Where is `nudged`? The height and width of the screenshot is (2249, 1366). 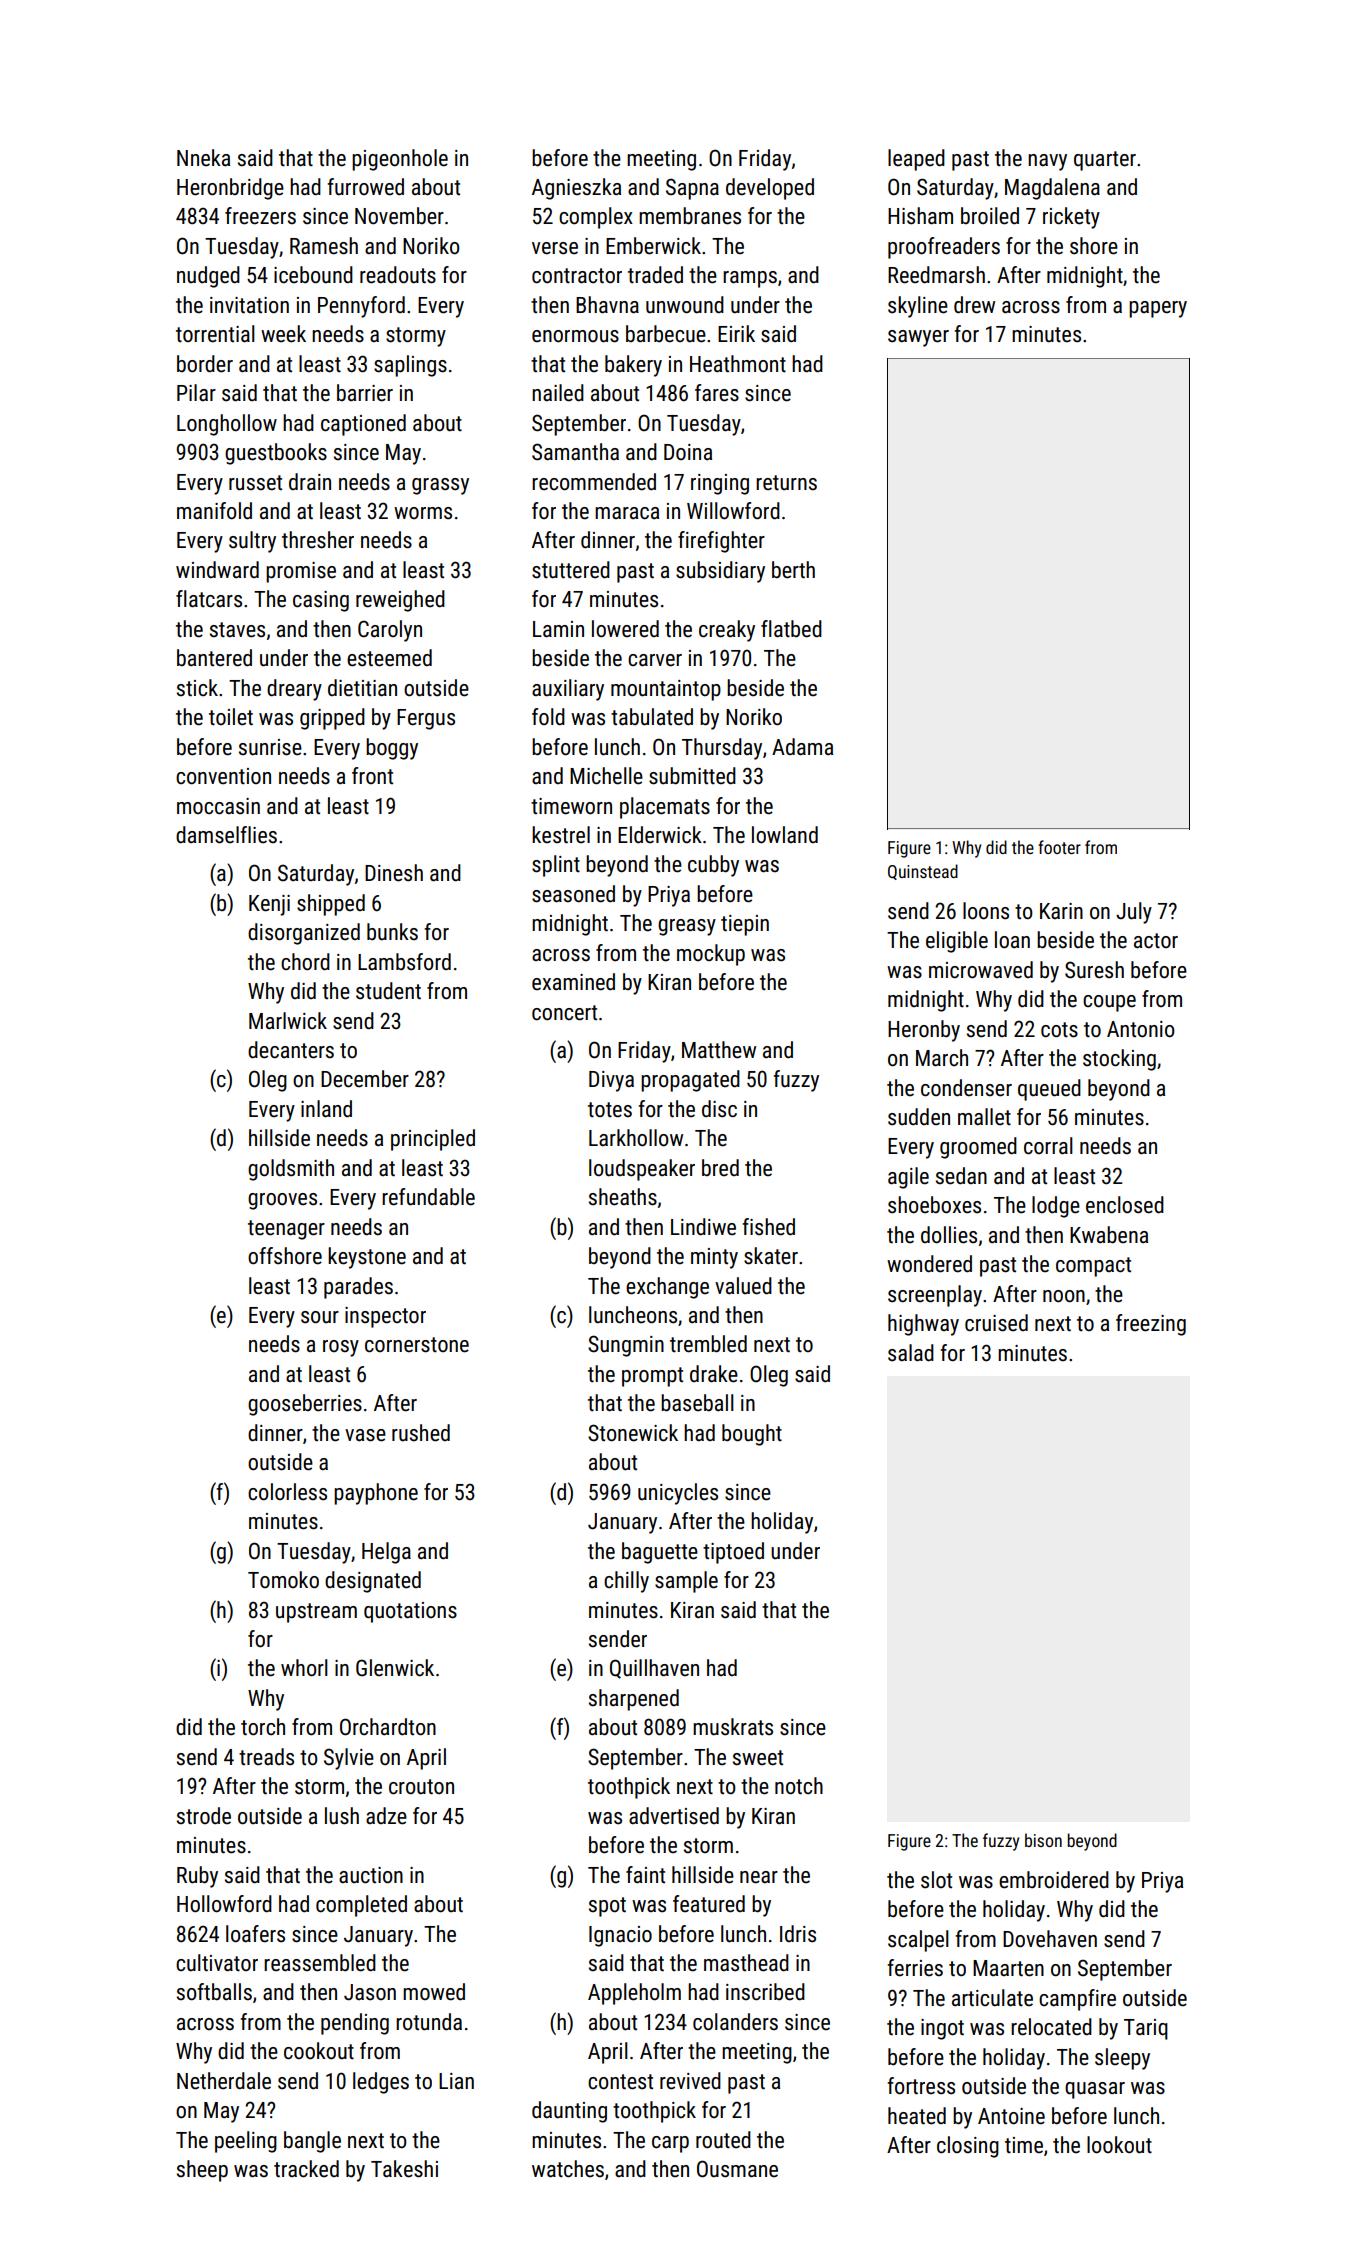
nudged is located at coordinates (208, 277).
